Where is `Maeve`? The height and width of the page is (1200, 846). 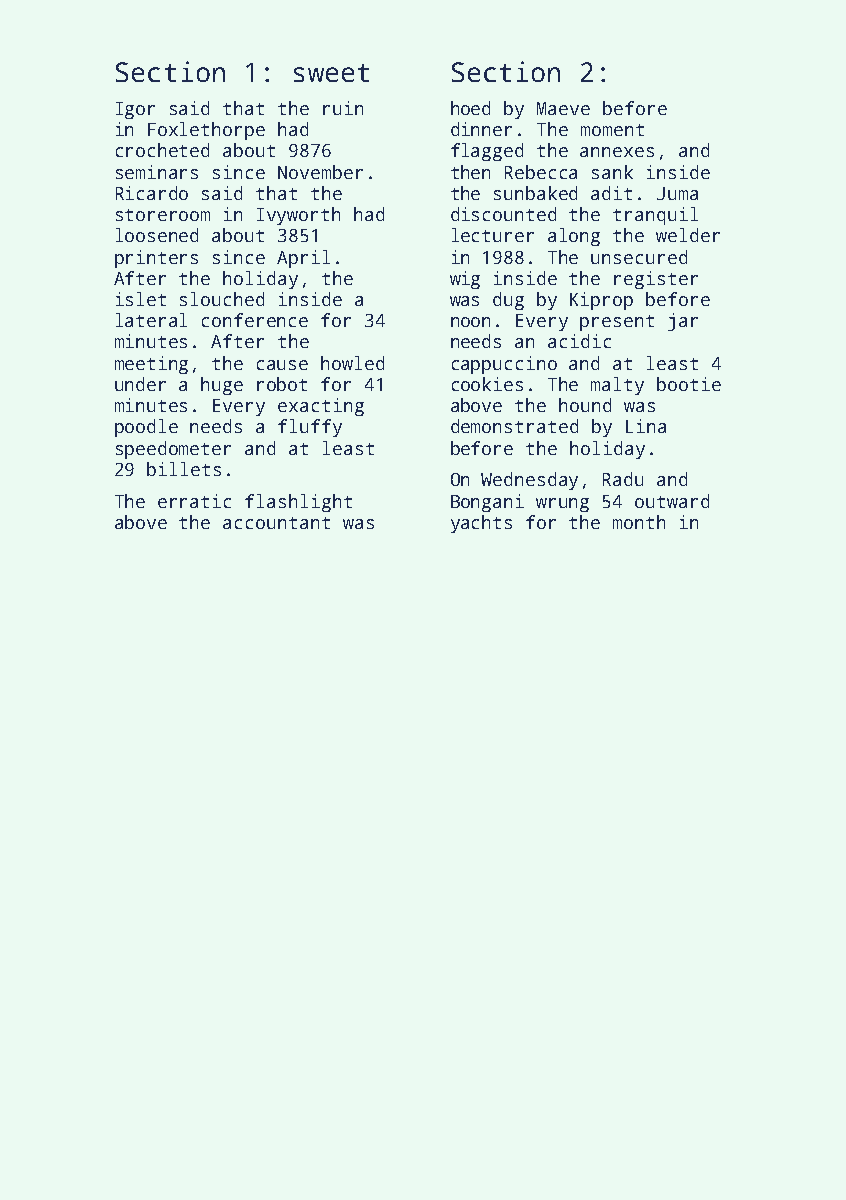
Maeve is located at coordinates (563, 108).
